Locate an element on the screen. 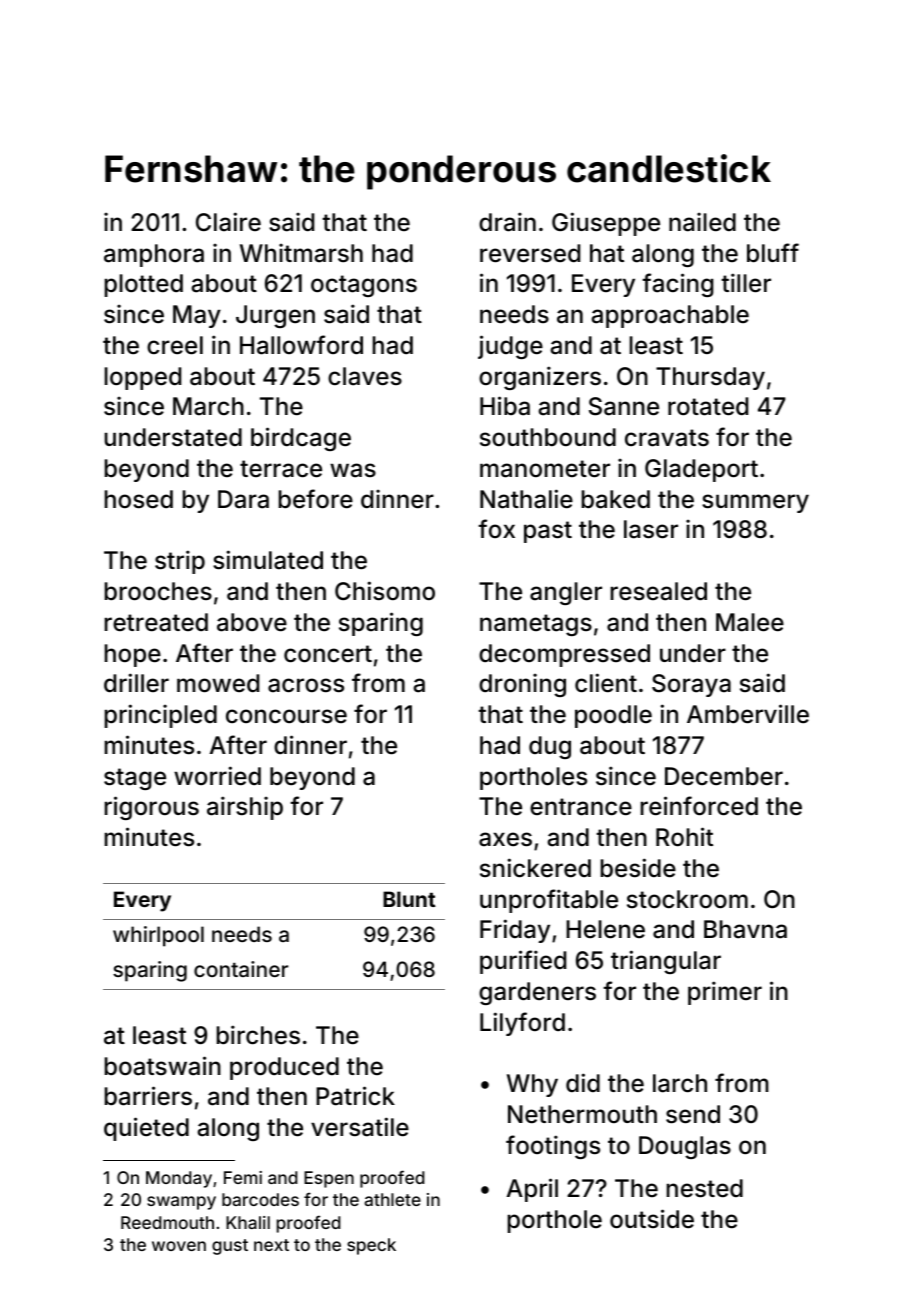  Claire is located at coordinates (228, 222).
